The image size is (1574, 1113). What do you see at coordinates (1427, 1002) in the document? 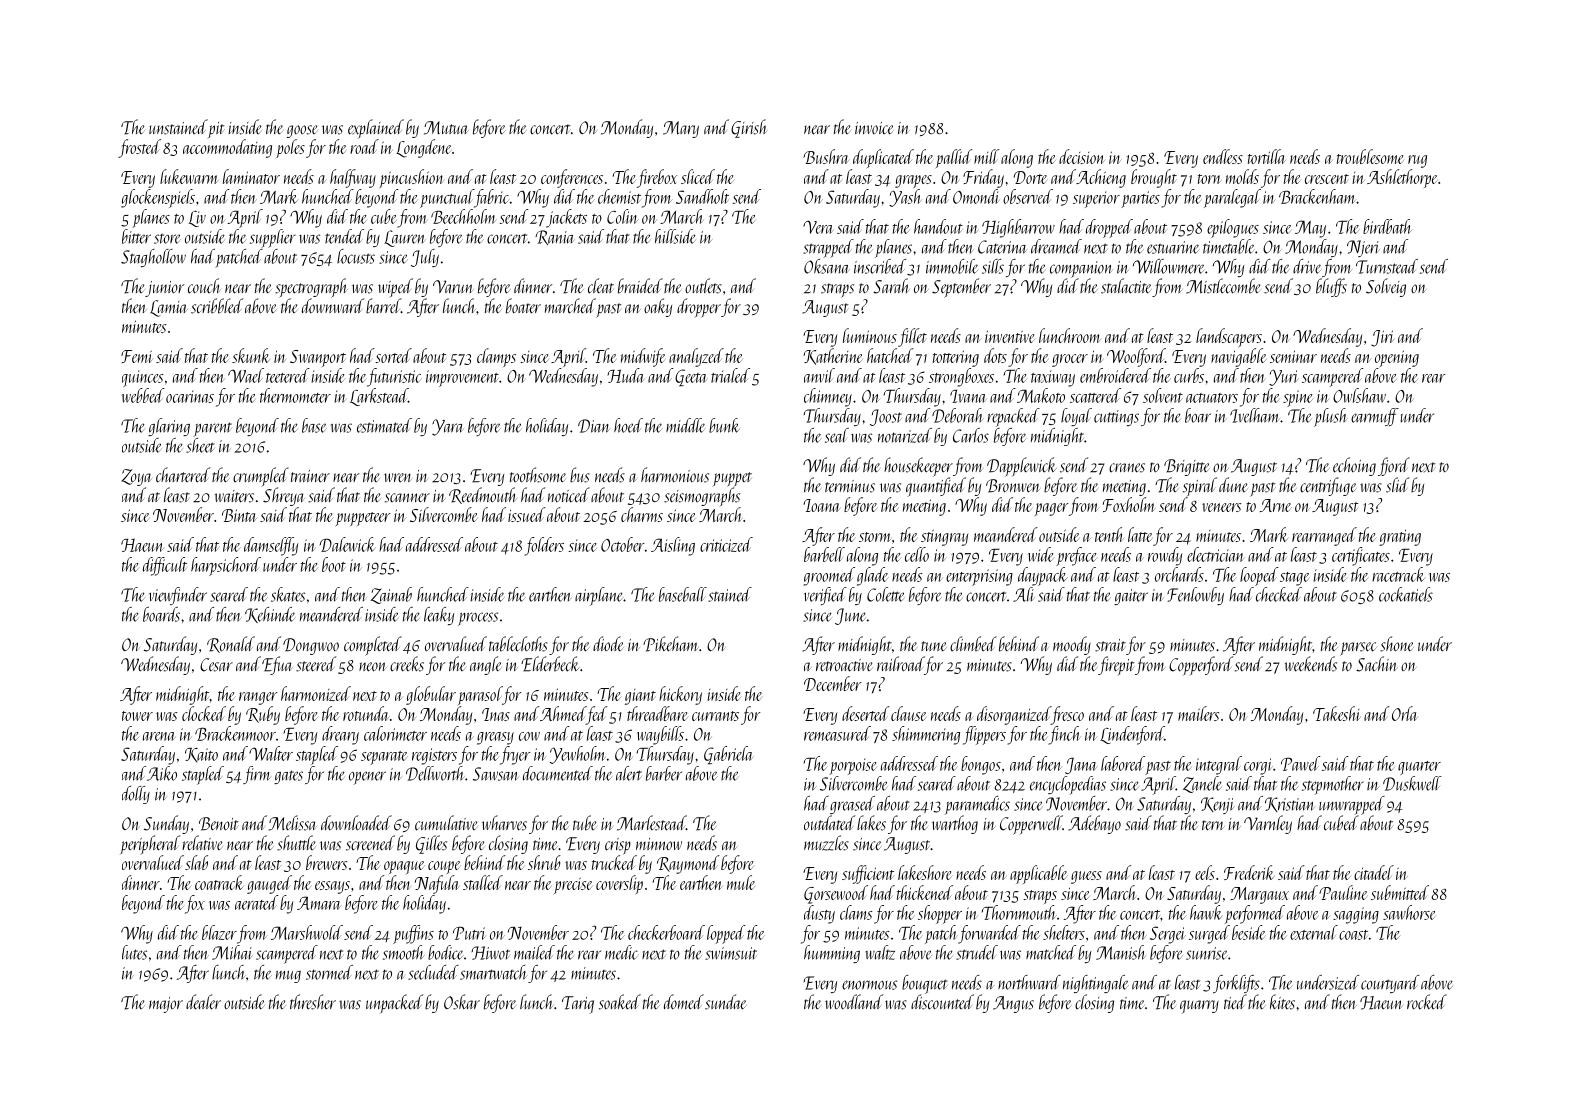
I see `rocked` at bounding box center [1427, 1002].
